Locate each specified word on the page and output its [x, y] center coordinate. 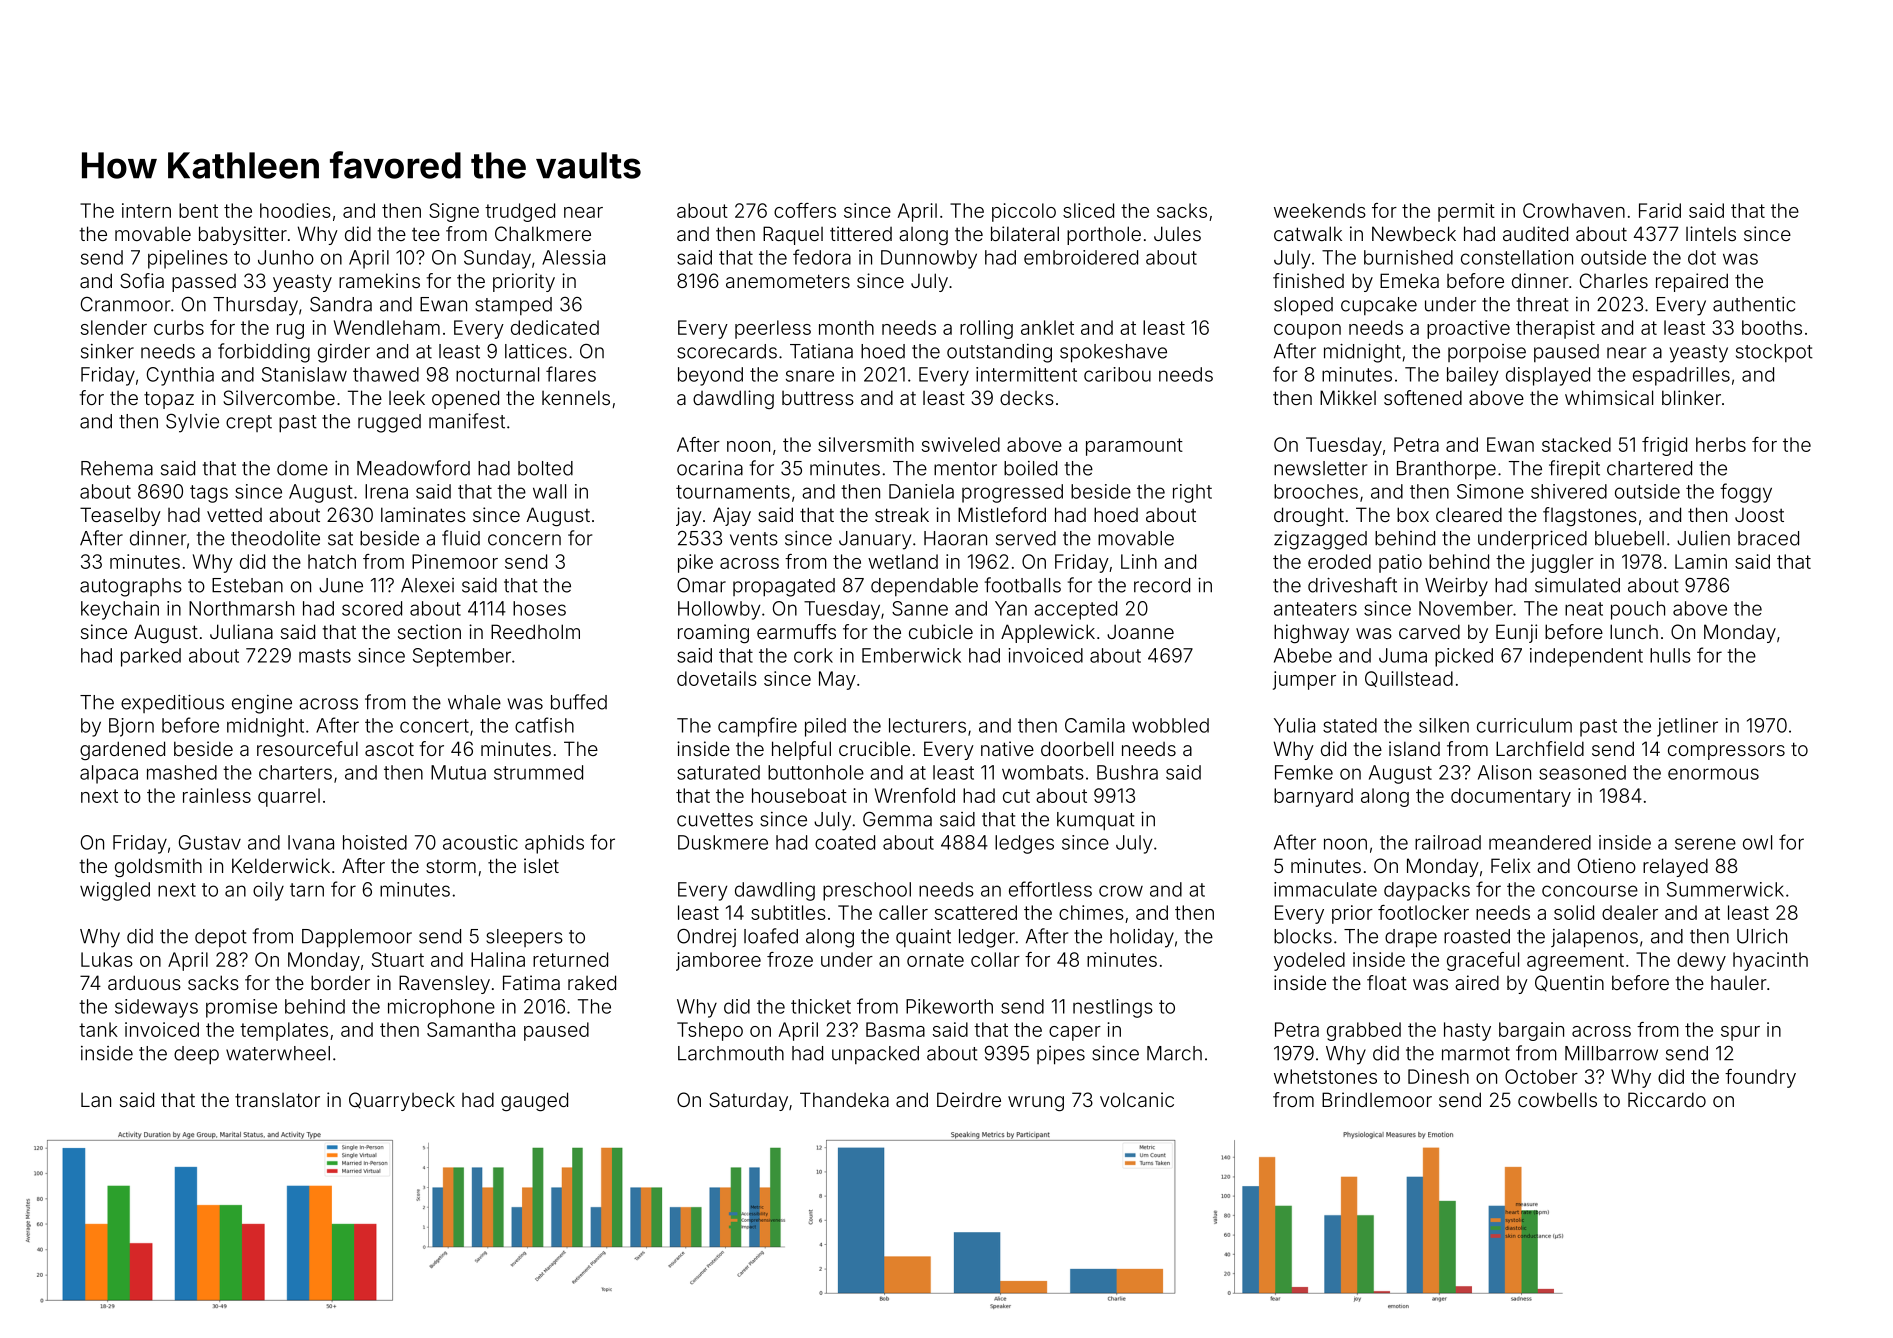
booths [1772, 327]
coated [845, 842]
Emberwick [911, 655]
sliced [1088, 210]
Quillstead [1409, 679]
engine [262, 704]
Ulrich [1762, 936]
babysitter [243, 235]
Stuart [398, 959]
